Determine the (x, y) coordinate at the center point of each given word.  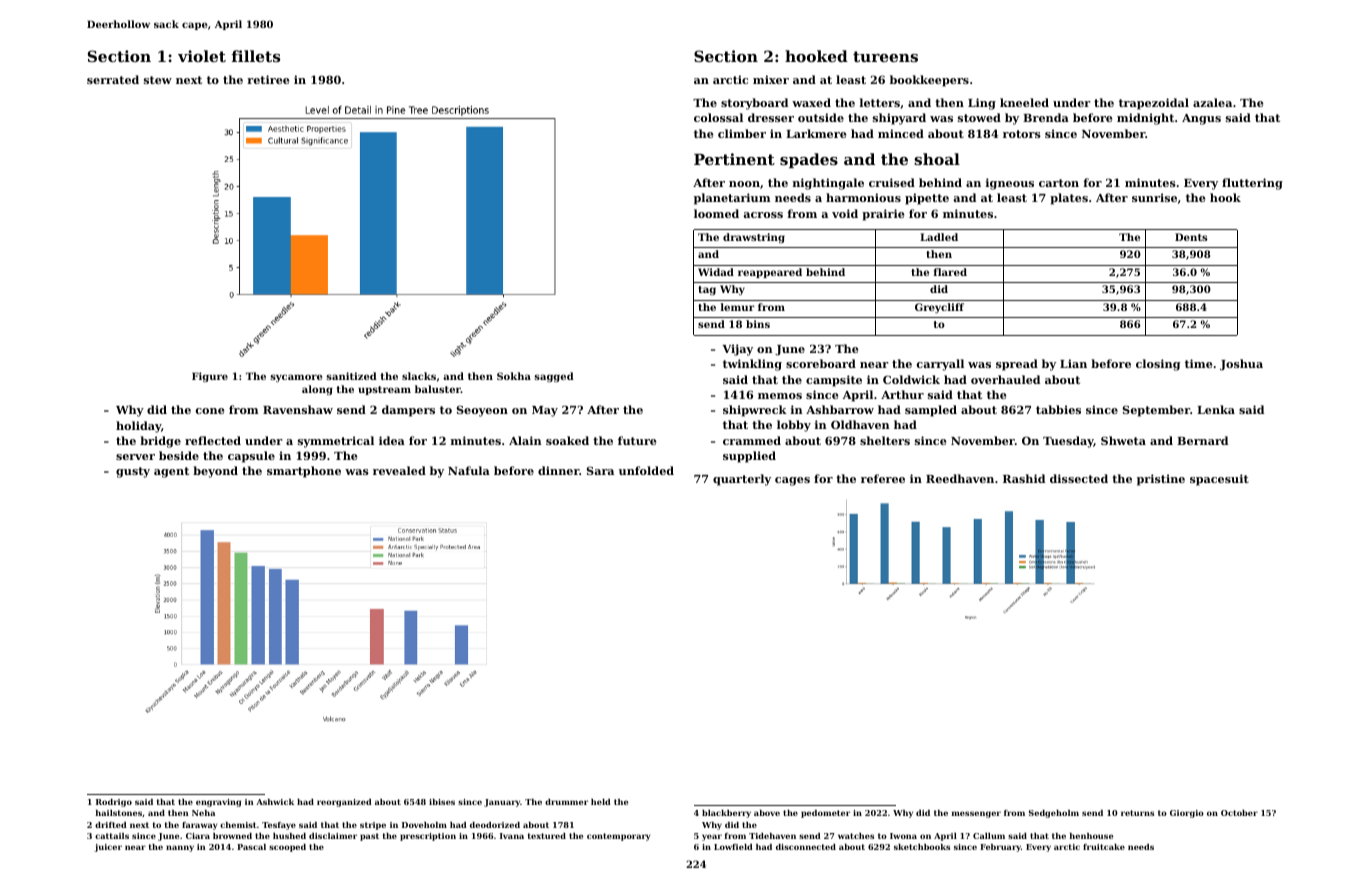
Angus (1201, 119)
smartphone (304, 472)
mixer (771, 79)
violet (202, 56)
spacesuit (1219, 480)
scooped (287, 848)
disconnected (806, 847)
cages (792, 481)
